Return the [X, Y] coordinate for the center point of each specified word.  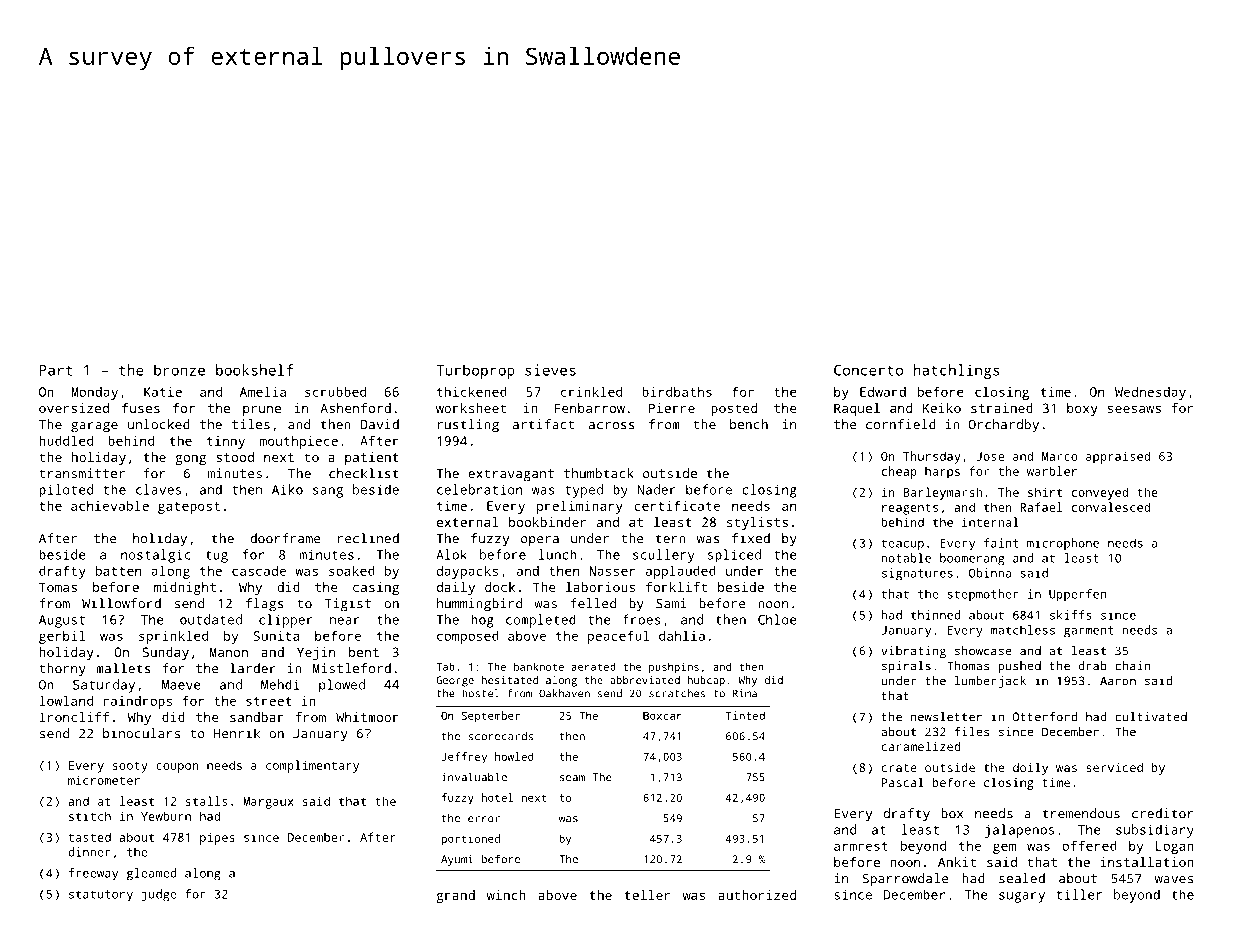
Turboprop [475, 371]
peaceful [618, 637]
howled [514, 756]
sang [328, 492]
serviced [1114, 767]
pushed [1019, 667]
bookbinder [547, 522]
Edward [883, 391]
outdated [211, 619]
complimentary [312, 766]
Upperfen [1078, 595]
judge [159, 895]
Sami [671, 603]
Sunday [165, 653]
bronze [179, 370]
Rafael [1041, 507]
